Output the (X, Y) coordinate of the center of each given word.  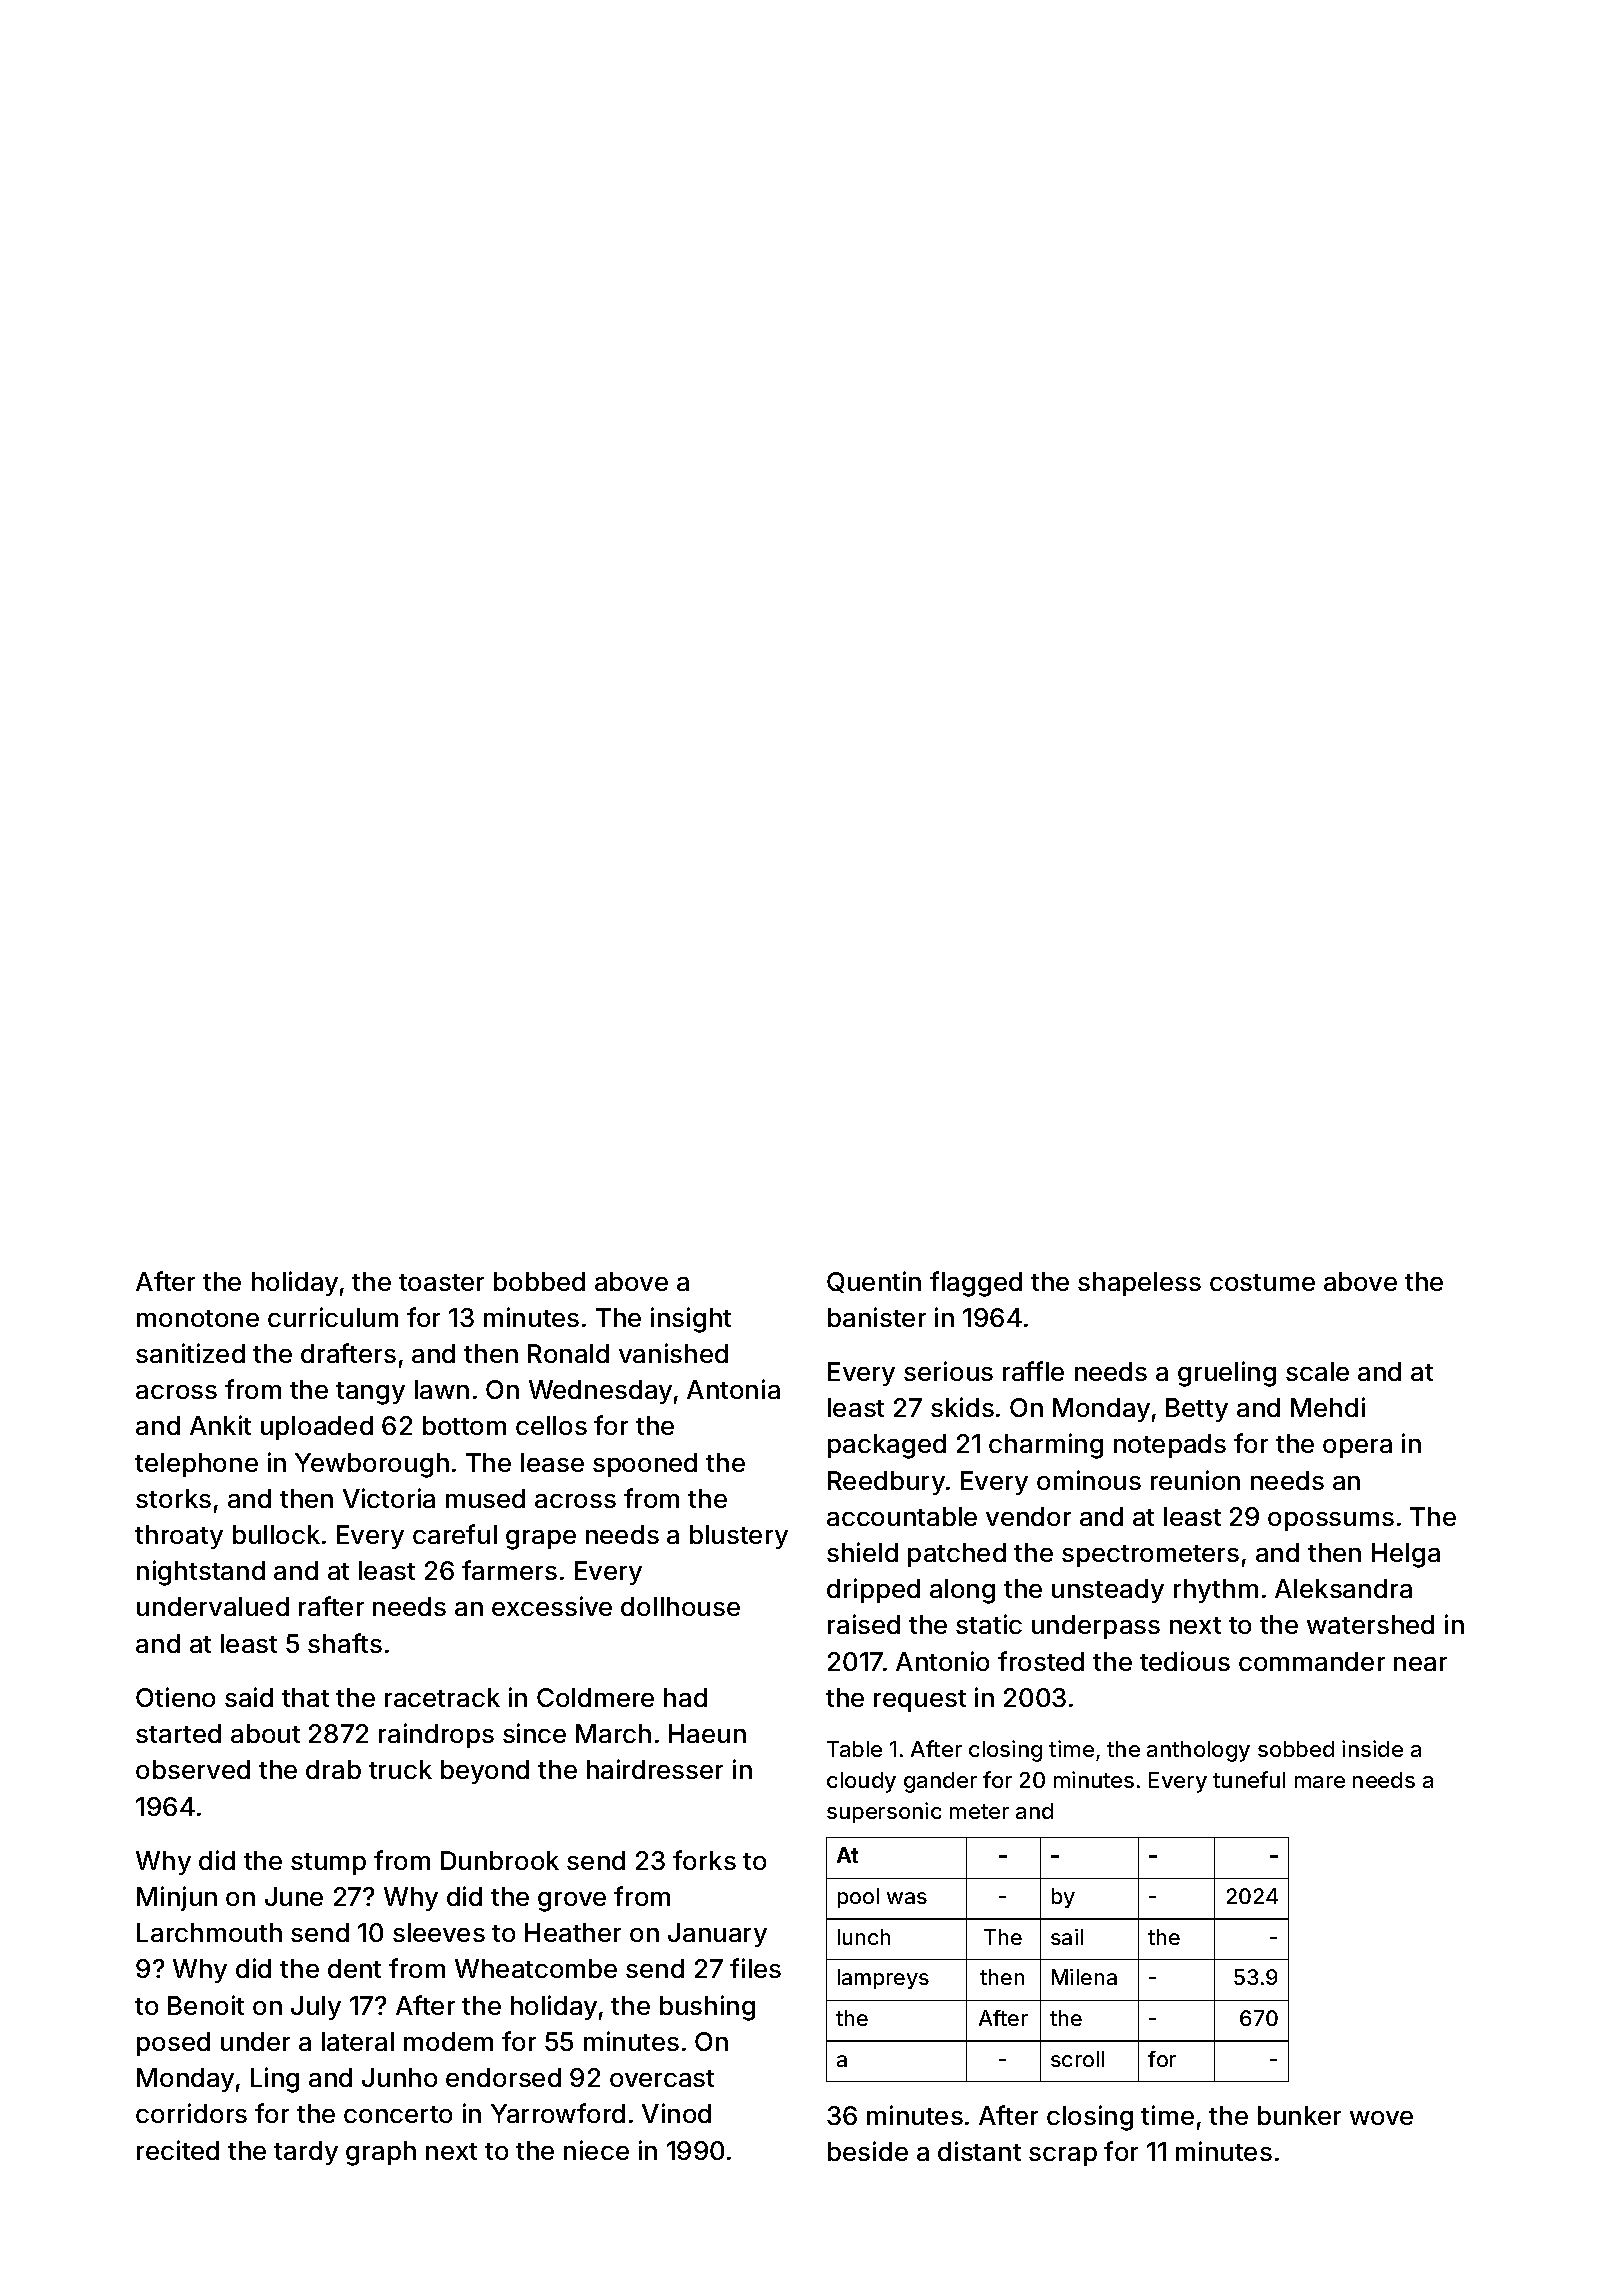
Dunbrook (500, 1860)
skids (962, 1407)
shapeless (1139, 1284)
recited (178, 2150)
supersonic (884, 1812)
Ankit (220, 1425)
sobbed (1296, 1749)
